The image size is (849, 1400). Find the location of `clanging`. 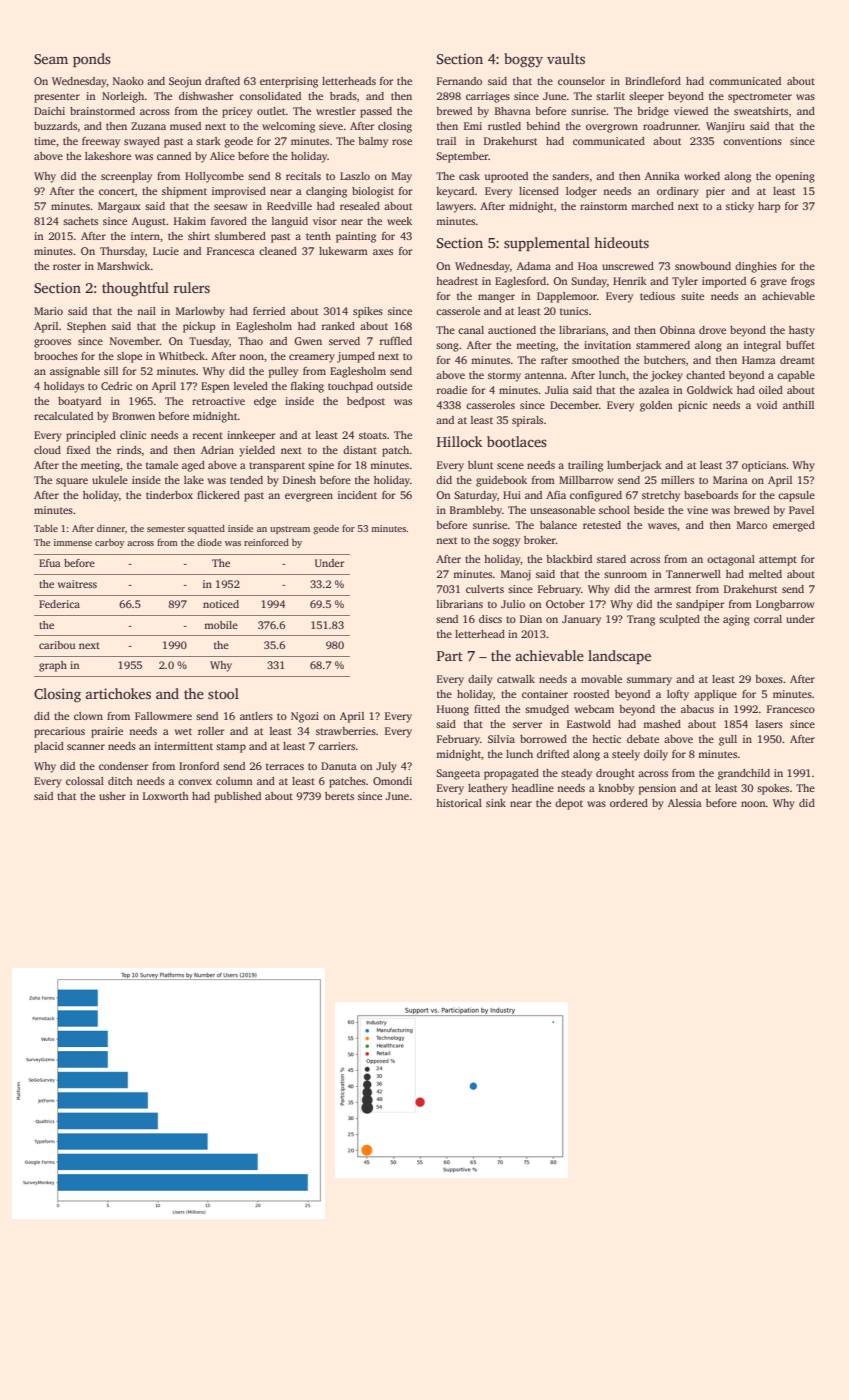

clanging is located at coordinates (326, 192).
